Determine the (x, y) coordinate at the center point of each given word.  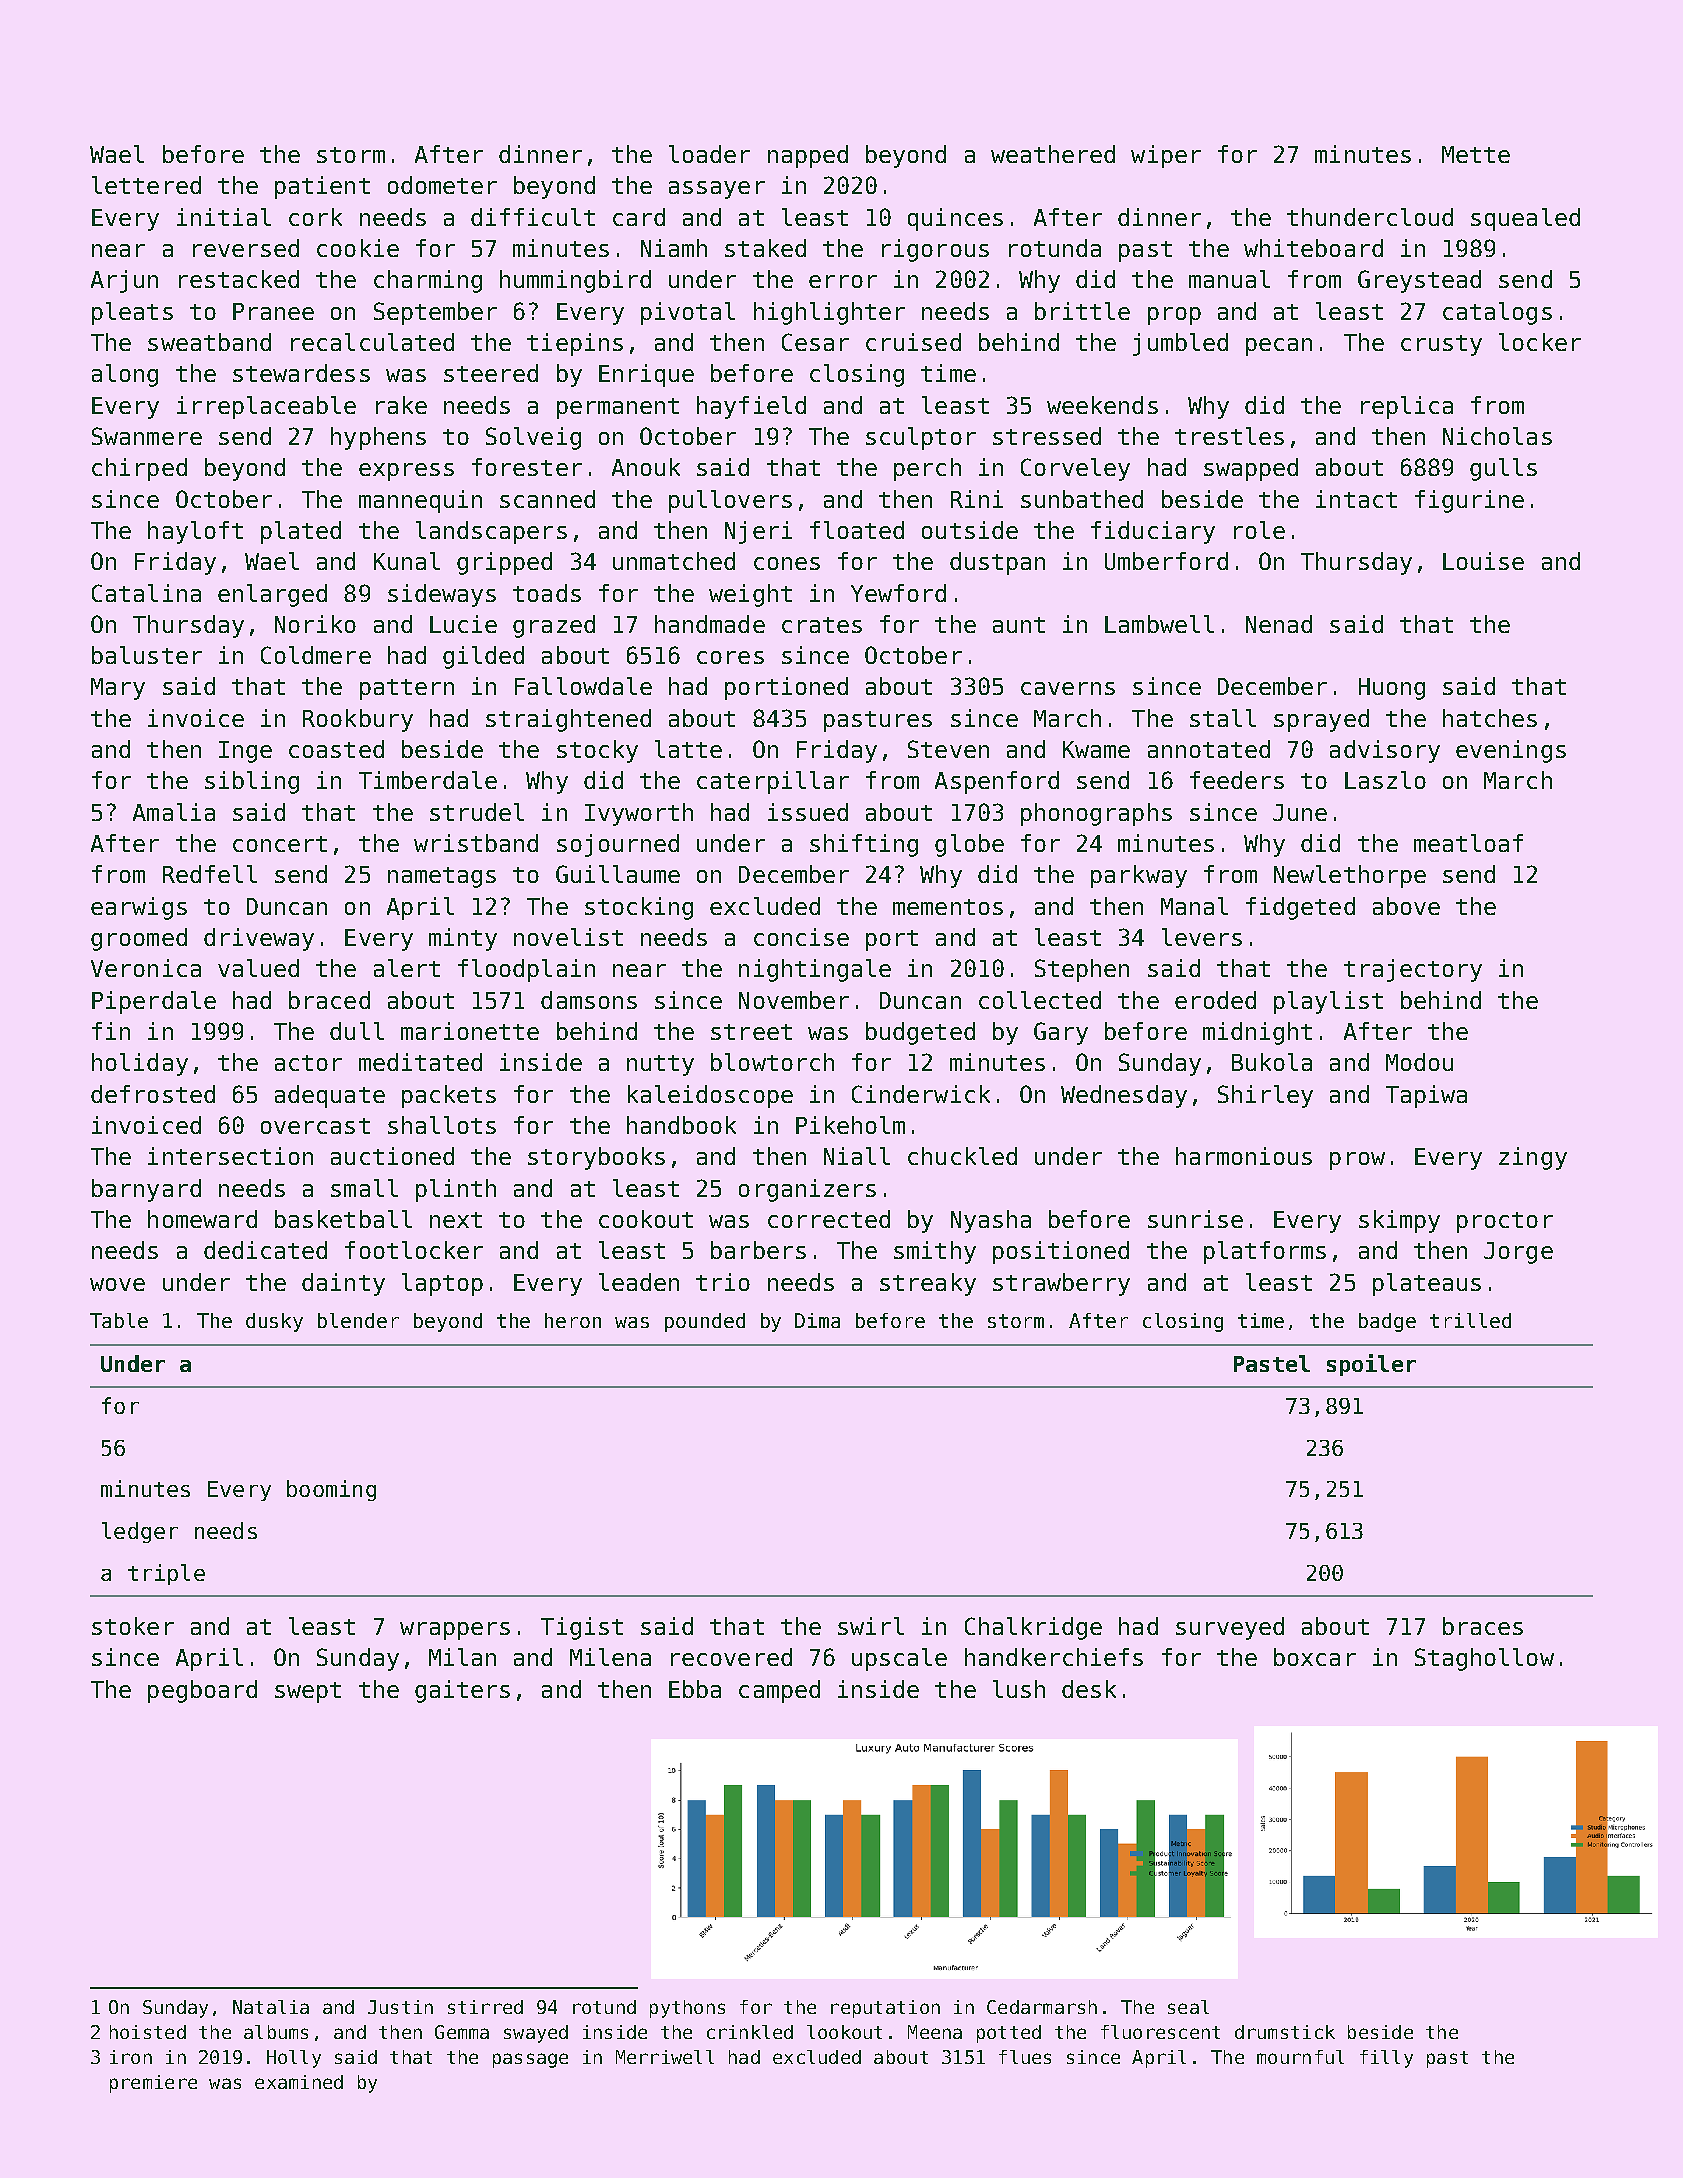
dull (357, 1031)
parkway (1139, 876)
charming (428, 281)
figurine (1469, 501)
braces (1483, 1626)
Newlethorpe (1350, 876)
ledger (140, 1532)
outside (970, 530)
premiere (153, 2084)
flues (1025, 2057)
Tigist (582, 1628)
